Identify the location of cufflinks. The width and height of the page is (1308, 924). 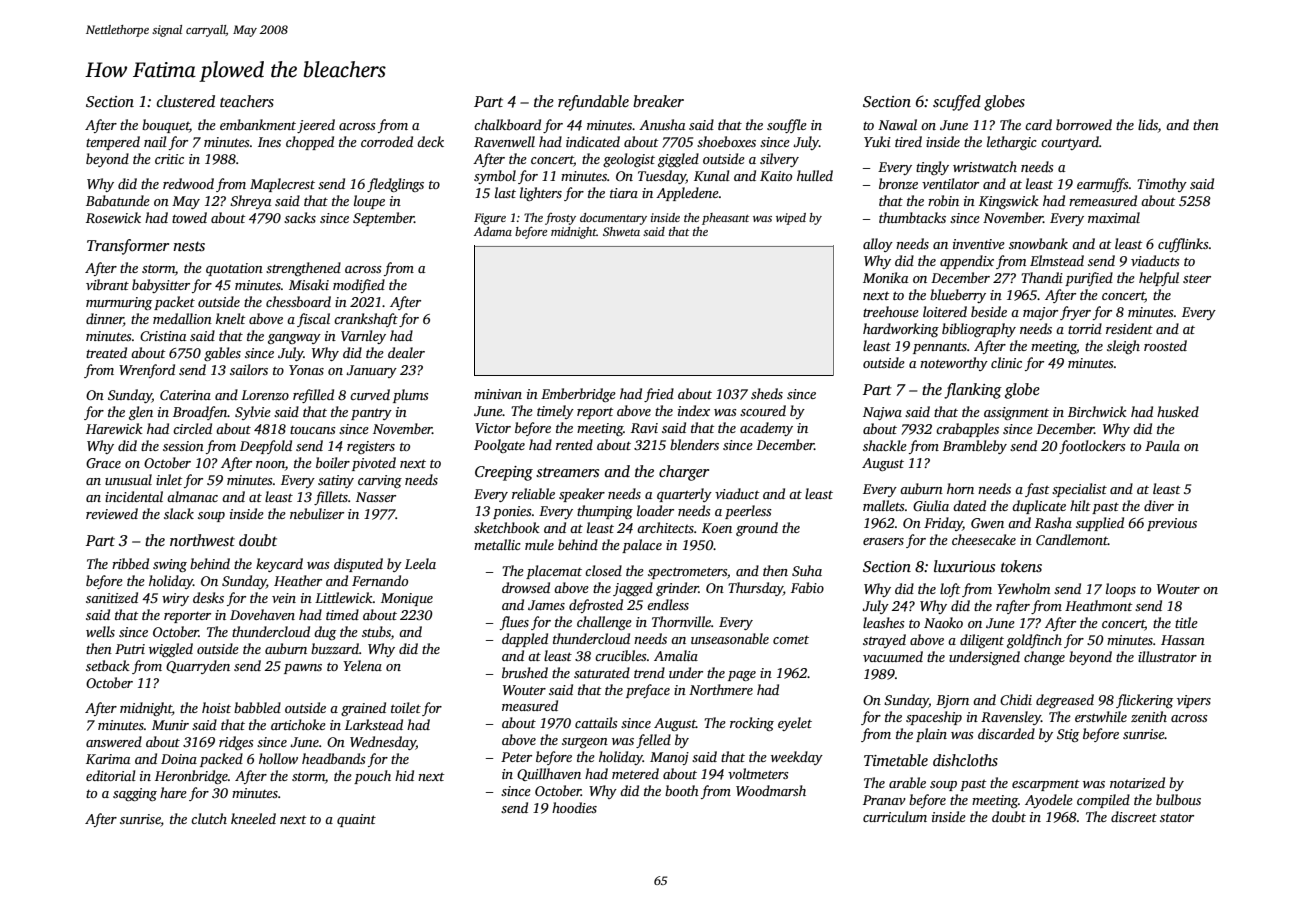
(1183, 245).
